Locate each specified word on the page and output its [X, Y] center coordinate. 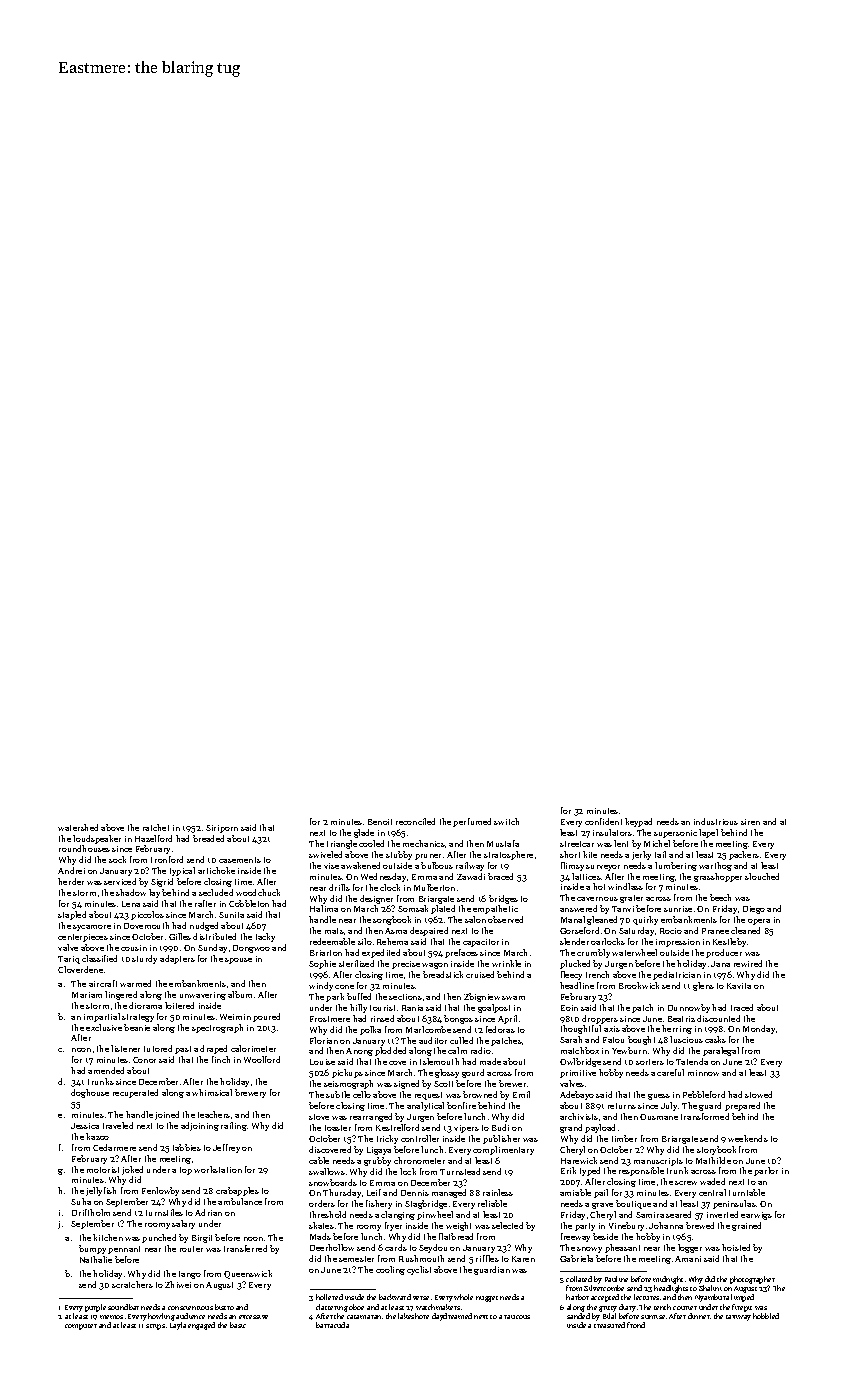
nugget [487, 1299]
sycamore [92, 928]
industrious [716, 821]
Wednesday [383, 877]
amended [106, 1070]
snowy [589, 1250]
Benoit [380, 822]
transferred [245, 1248]
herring [677, 1029]
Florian [324, 1040]
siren [750, 822]
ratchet [156, 827]
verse [421, 1298]
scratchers [132, 1284]
